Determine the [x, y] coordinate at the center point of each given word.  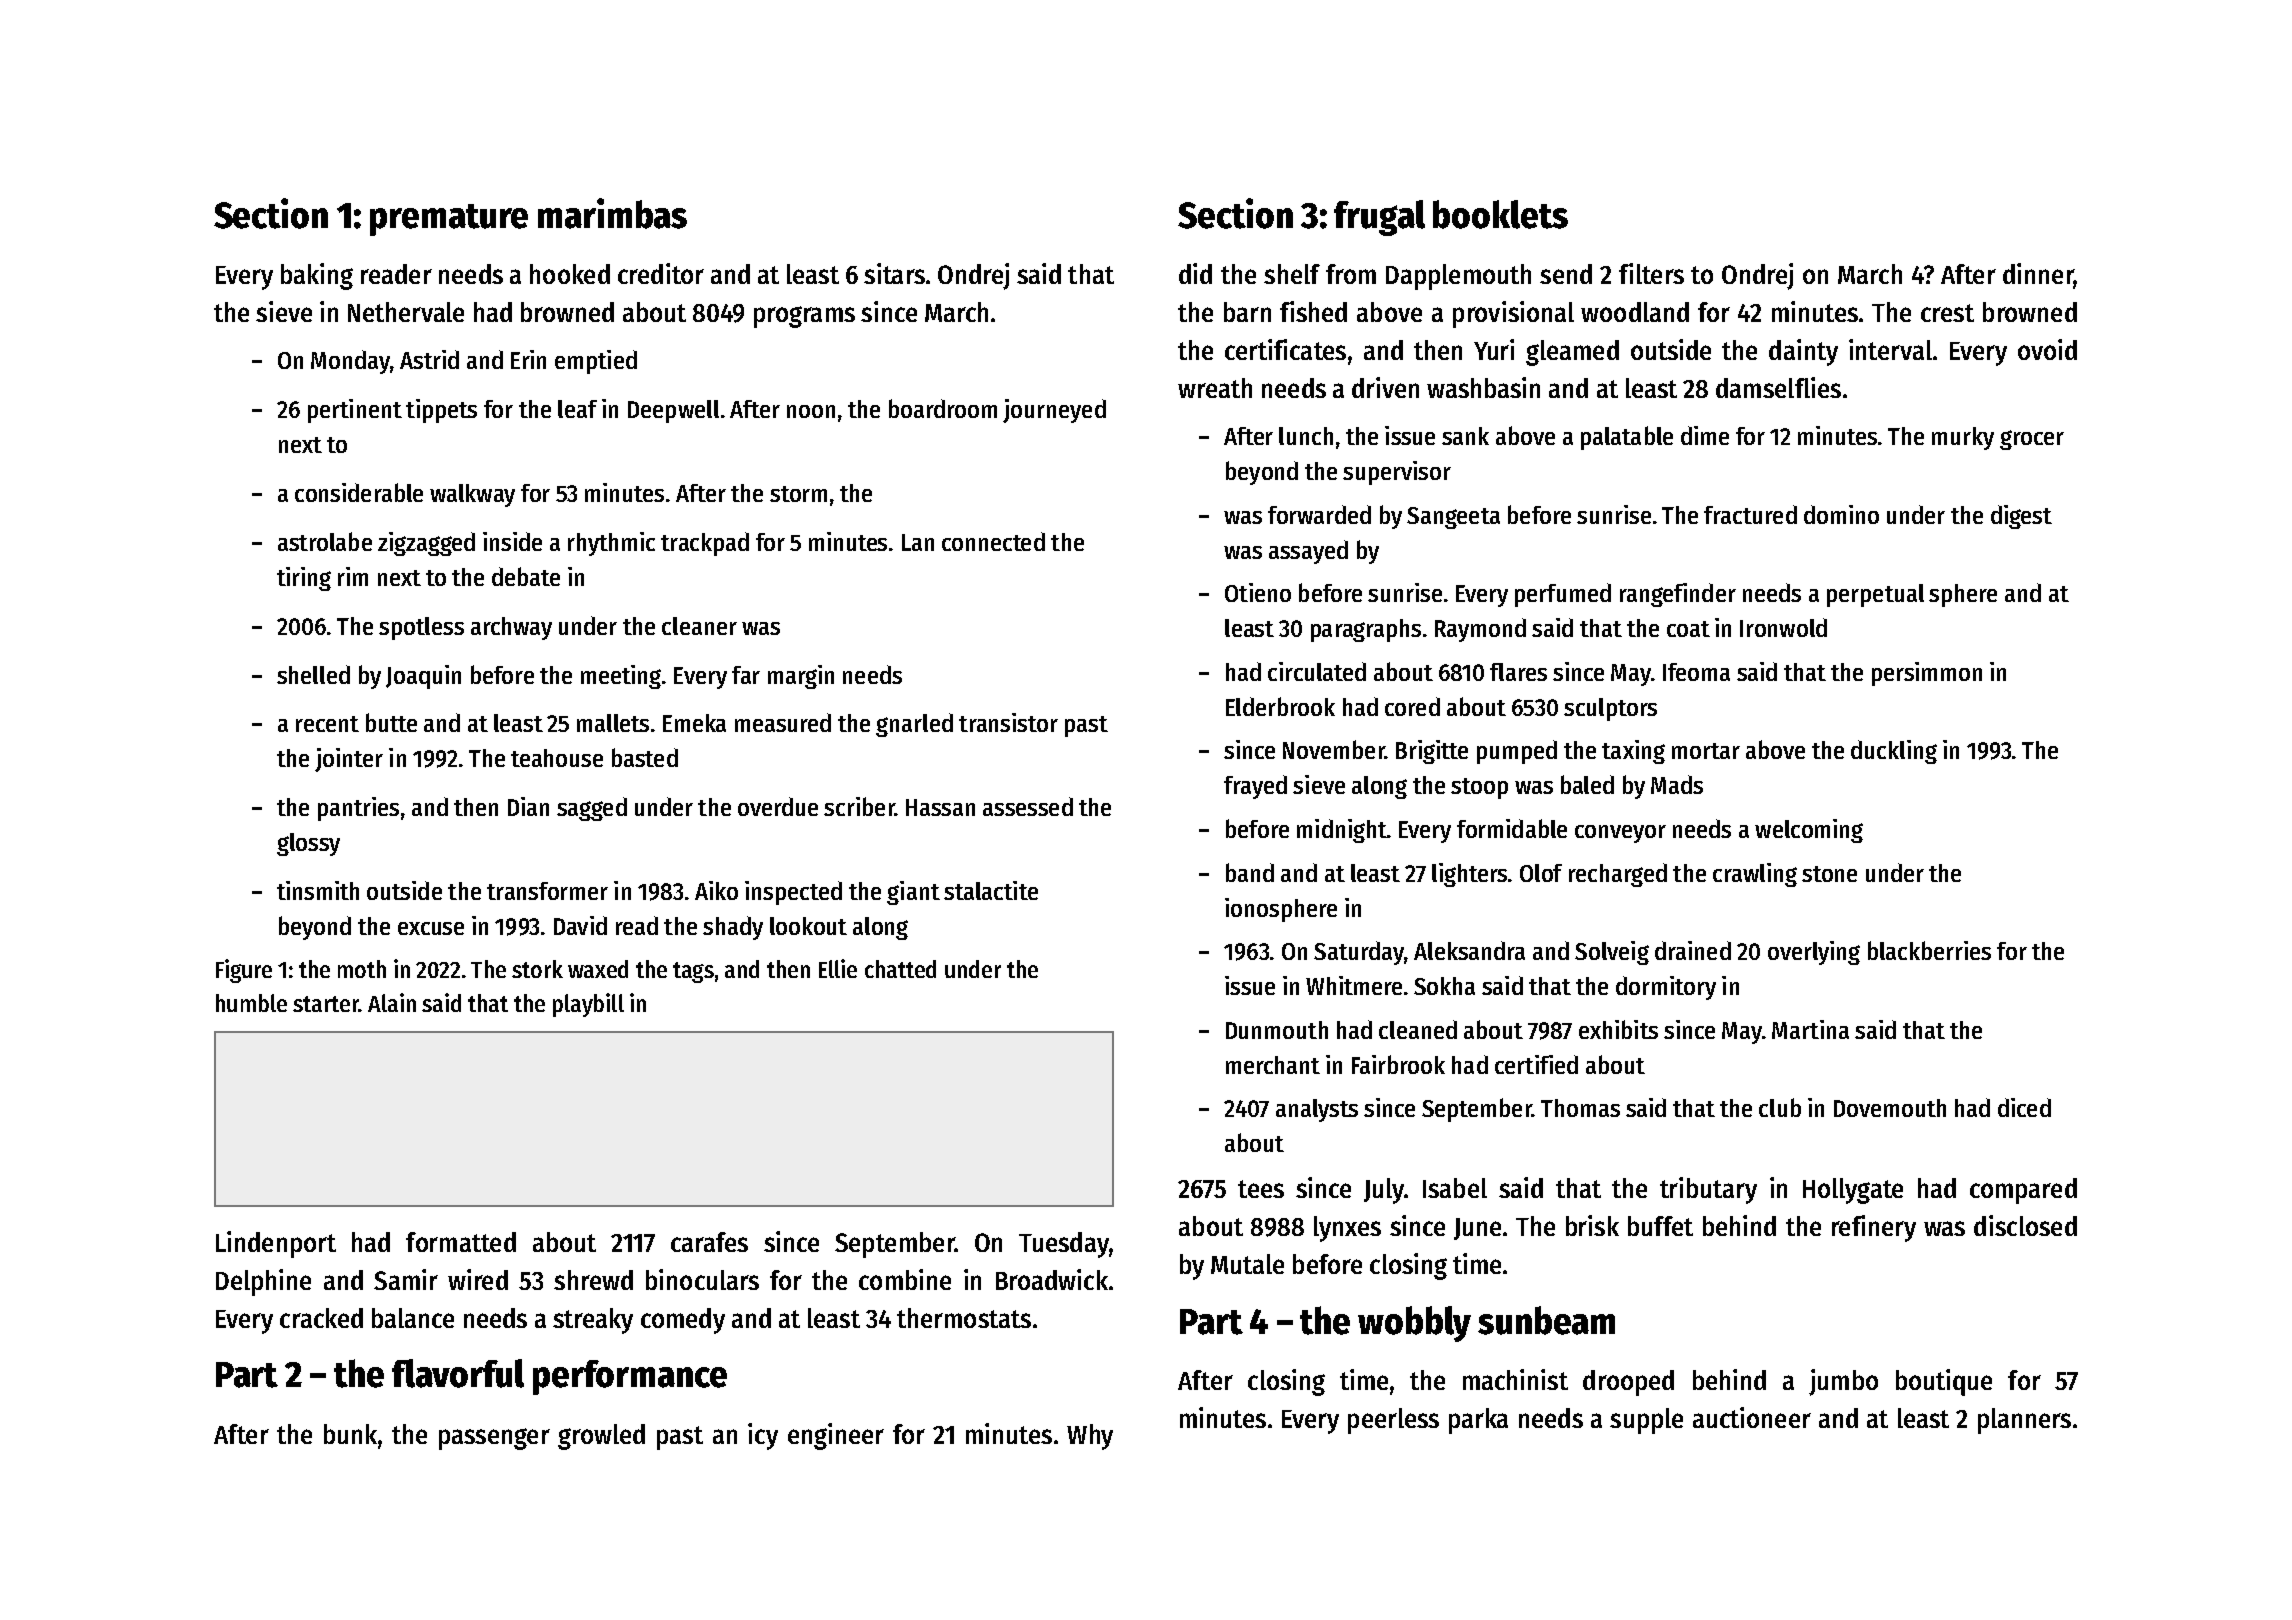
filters [1651, 273]
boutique [1944, 1382]
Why [1090, 1437]
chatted [900, 969]
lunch [1306, 436]
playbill [588, 1005]
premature [449, 220]
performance [630, 1377]
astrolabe [325, 541]
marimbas [612, 213]
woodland [1635, 312]
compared [2023, 1191]
